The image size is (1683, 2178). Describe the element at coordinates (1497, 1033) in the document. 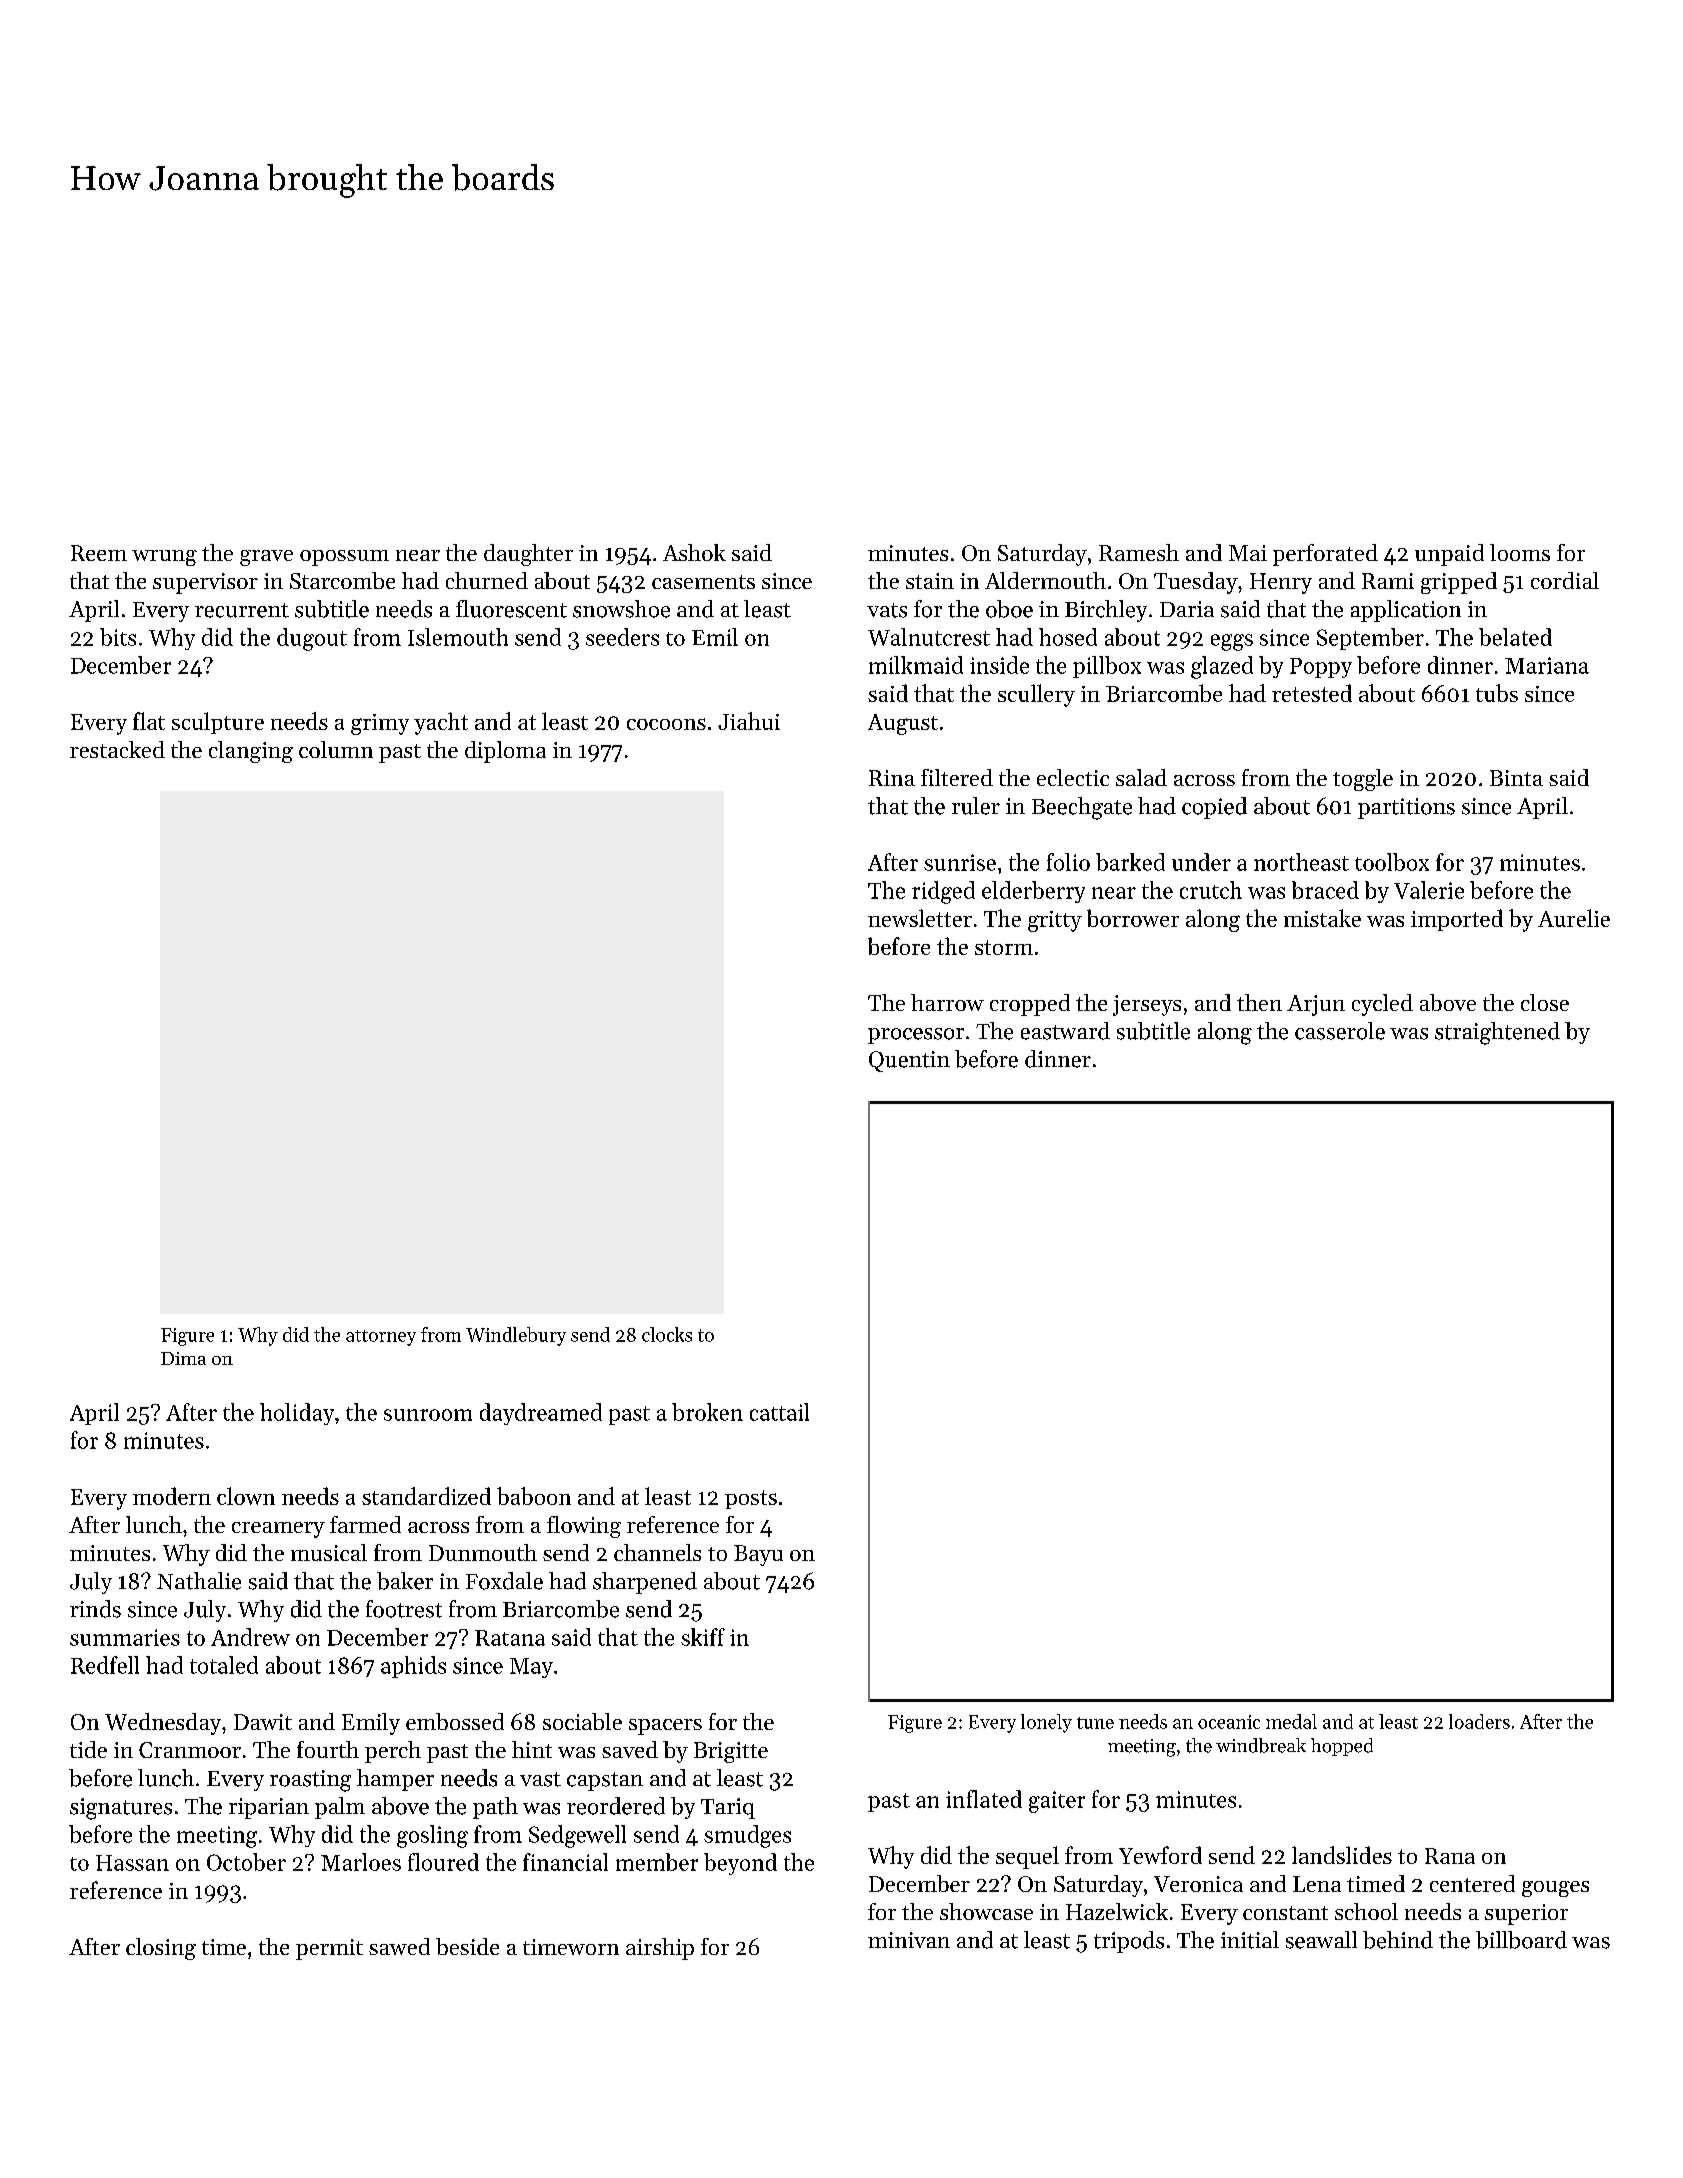

I see `straightened` at that location.
